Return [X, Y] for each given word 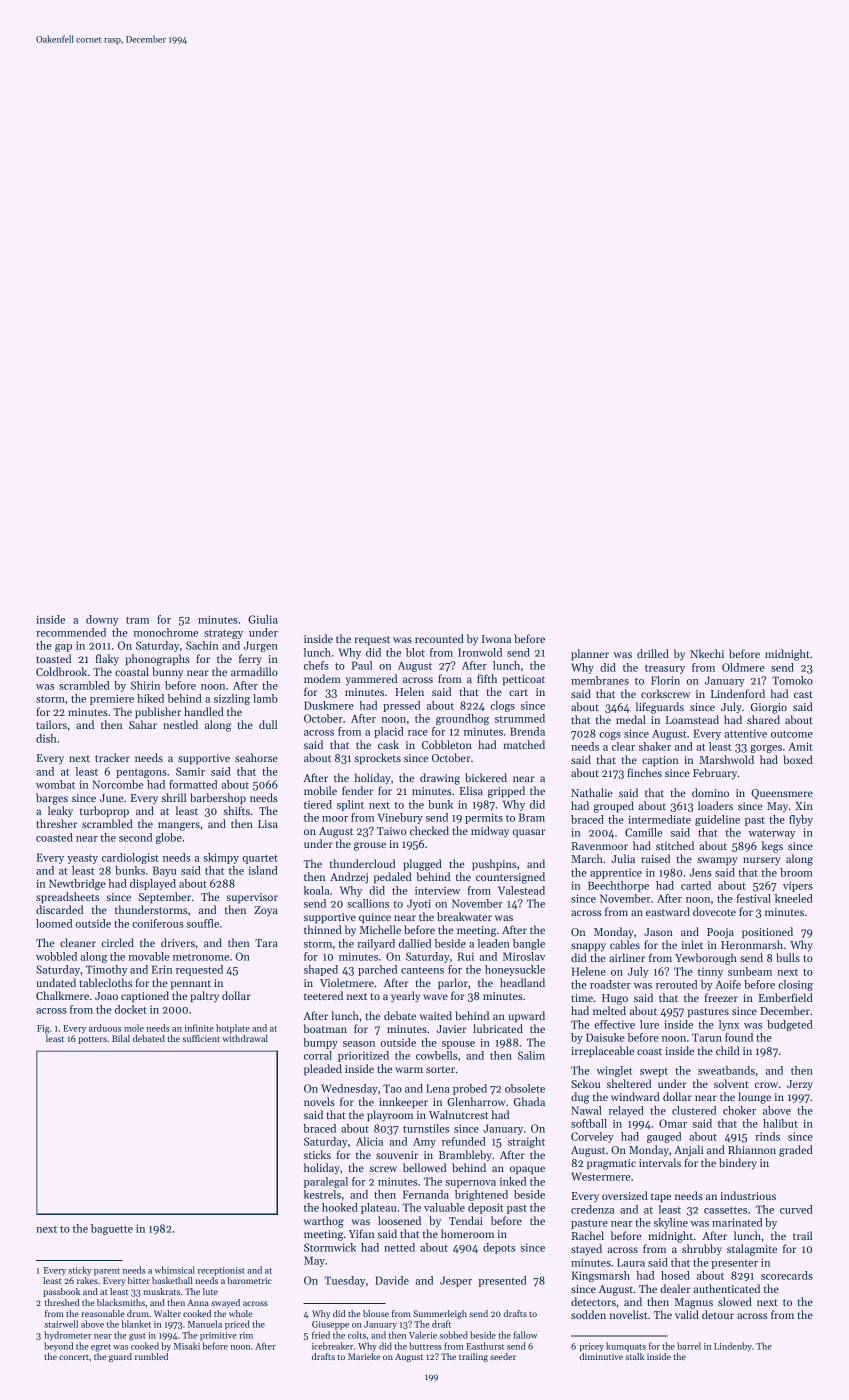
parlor [453, 984]
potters [92, 1040]
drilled [653, 653]
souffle [202, 923]
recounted [439, 638]
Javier [452, 1029]
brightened [481, 1195]
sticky [80, 1271]
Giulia [263, 619]
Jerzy [800, 1085]
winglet [614, 1071]
